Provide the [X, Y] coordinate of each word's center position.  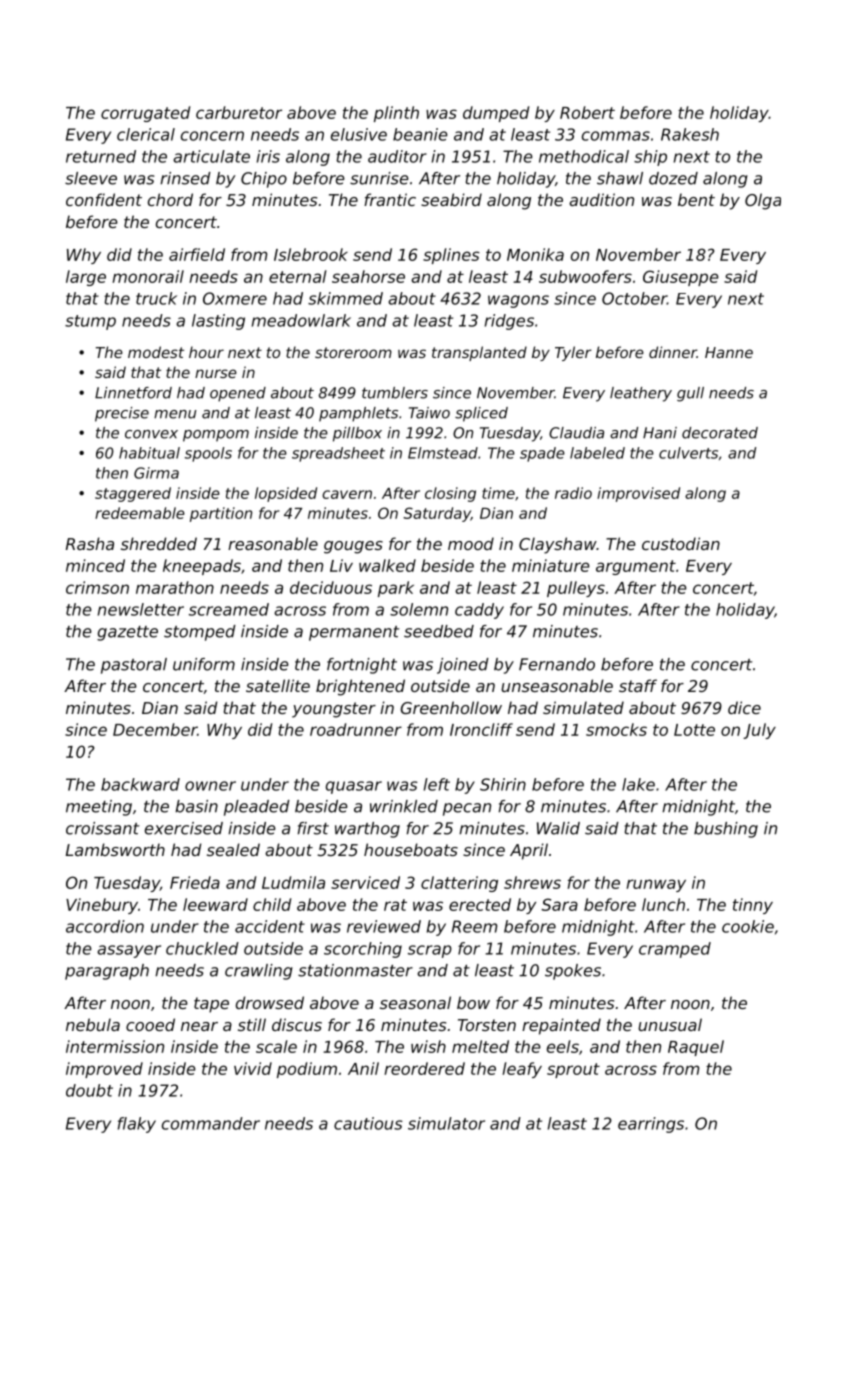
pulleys [576, 589]
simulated [583, 707]
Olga [763, 201]
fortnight [362, 666]
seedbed [439, 631]
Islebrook [311, 254]
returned [101, 156]
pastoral [134, 666]
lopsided [286, 494]
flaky [137, 1125]
